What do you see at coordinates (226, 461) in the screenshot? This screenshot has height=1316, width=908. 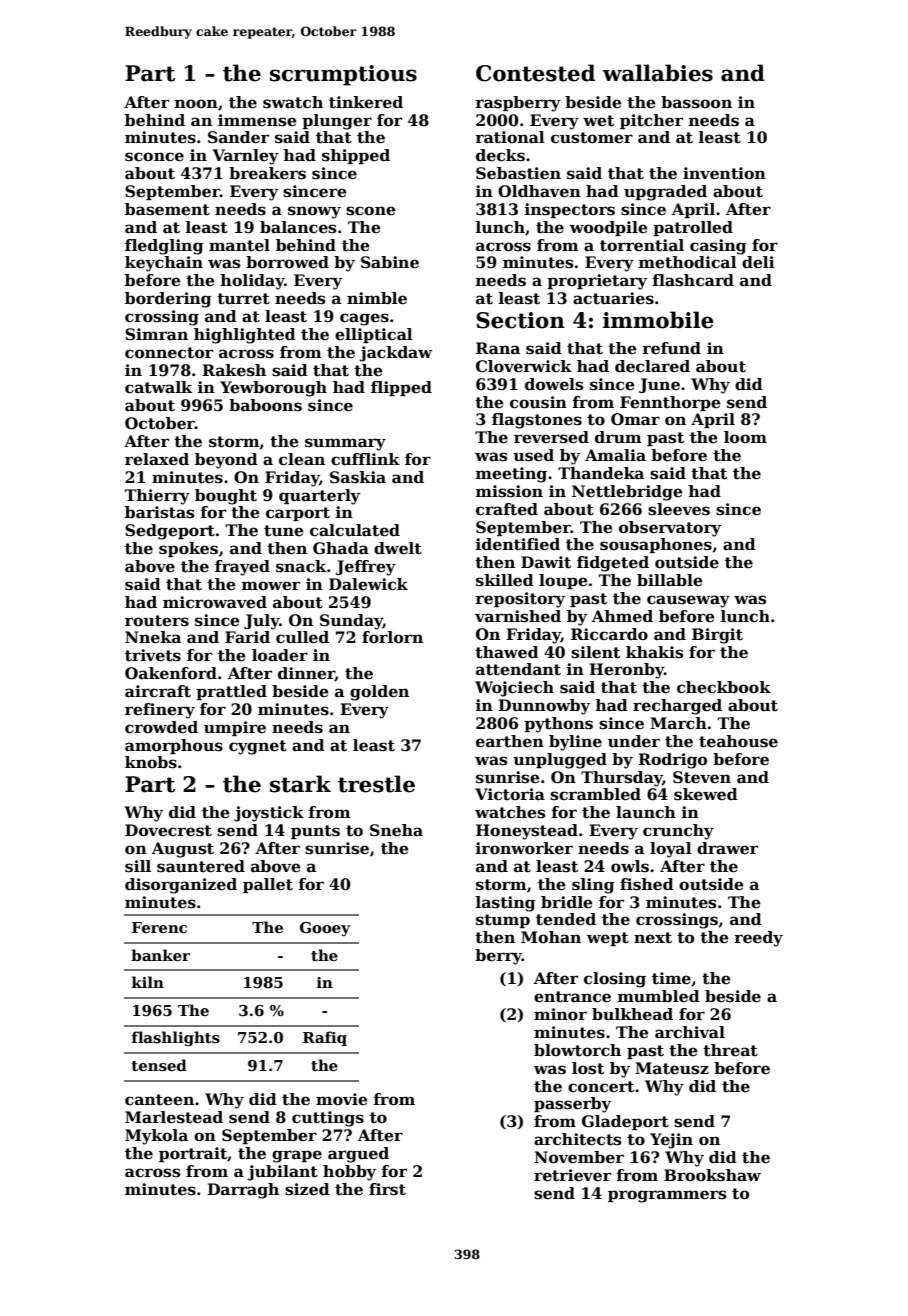 I see `beyond` at bounding box center [226, 461].
